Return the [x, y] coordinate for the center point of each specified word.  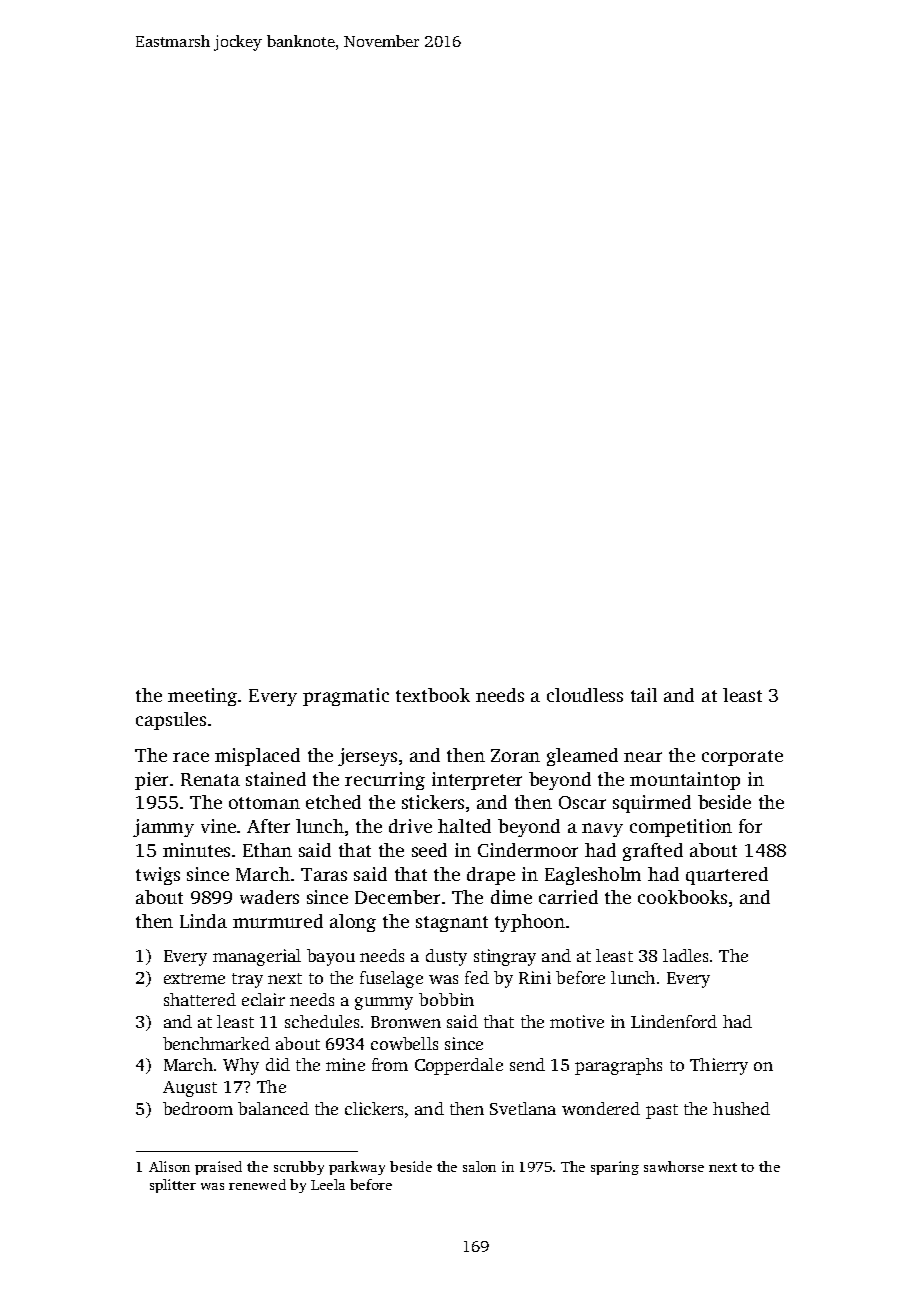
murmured [278, 921]
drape [491, 876]
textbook [433, 695]
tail [644, 695]
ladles [685, 955]
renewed [257, 1184]
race [191, 757]
